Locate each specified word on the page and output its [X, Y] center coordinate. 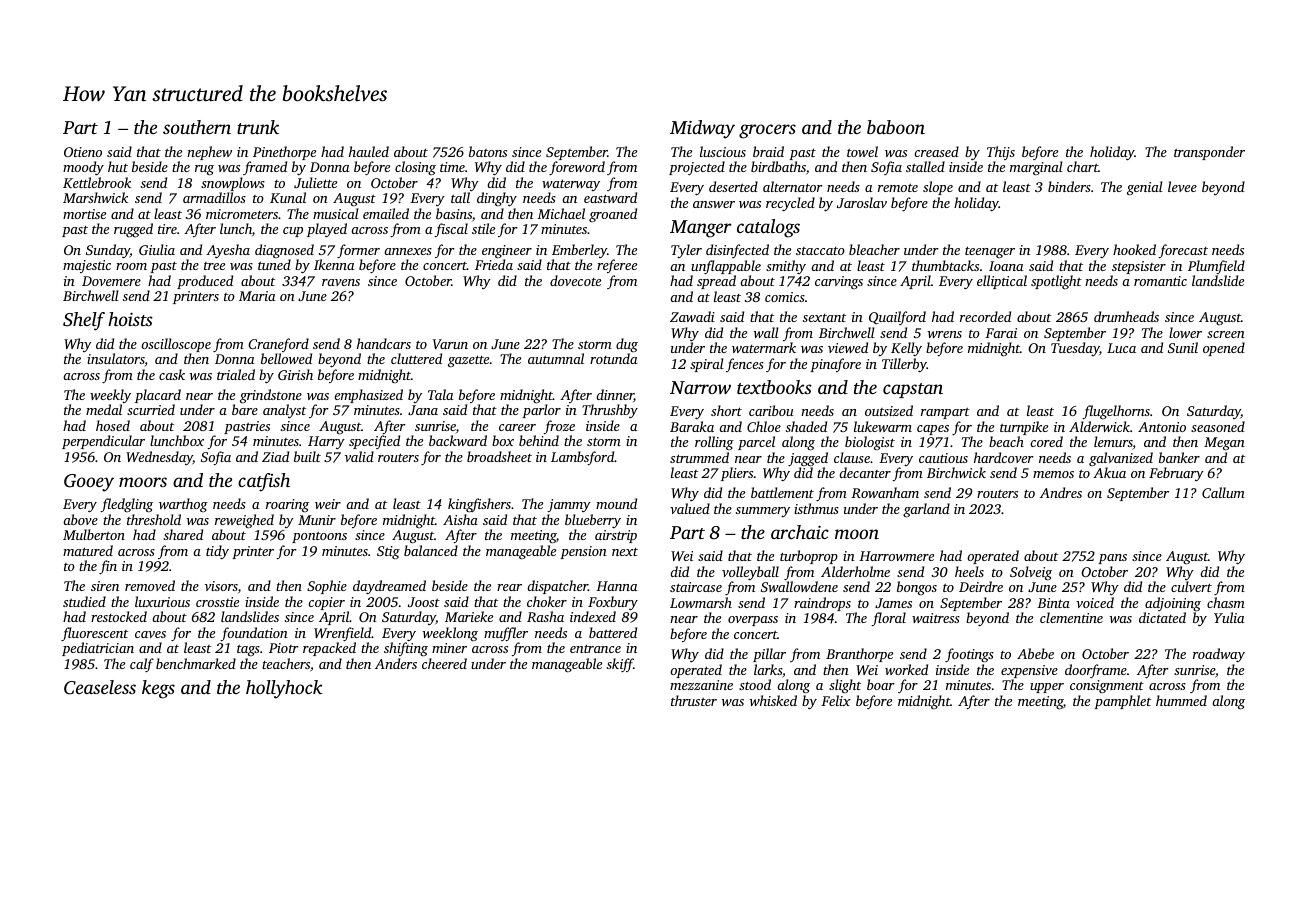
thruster [694, 700]
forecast [1183, 251]
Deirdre [981, 586]
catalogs [768, 228]
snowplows [233, 184]
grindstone [271, 396]
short [726, 410]
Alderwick [1099, 426]
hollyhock [284, 689]
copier [326, 603]
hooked [1134, 249]
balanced [431, 550]
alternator [793, 186]
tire [167, 229]
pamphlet [1122, 702]
